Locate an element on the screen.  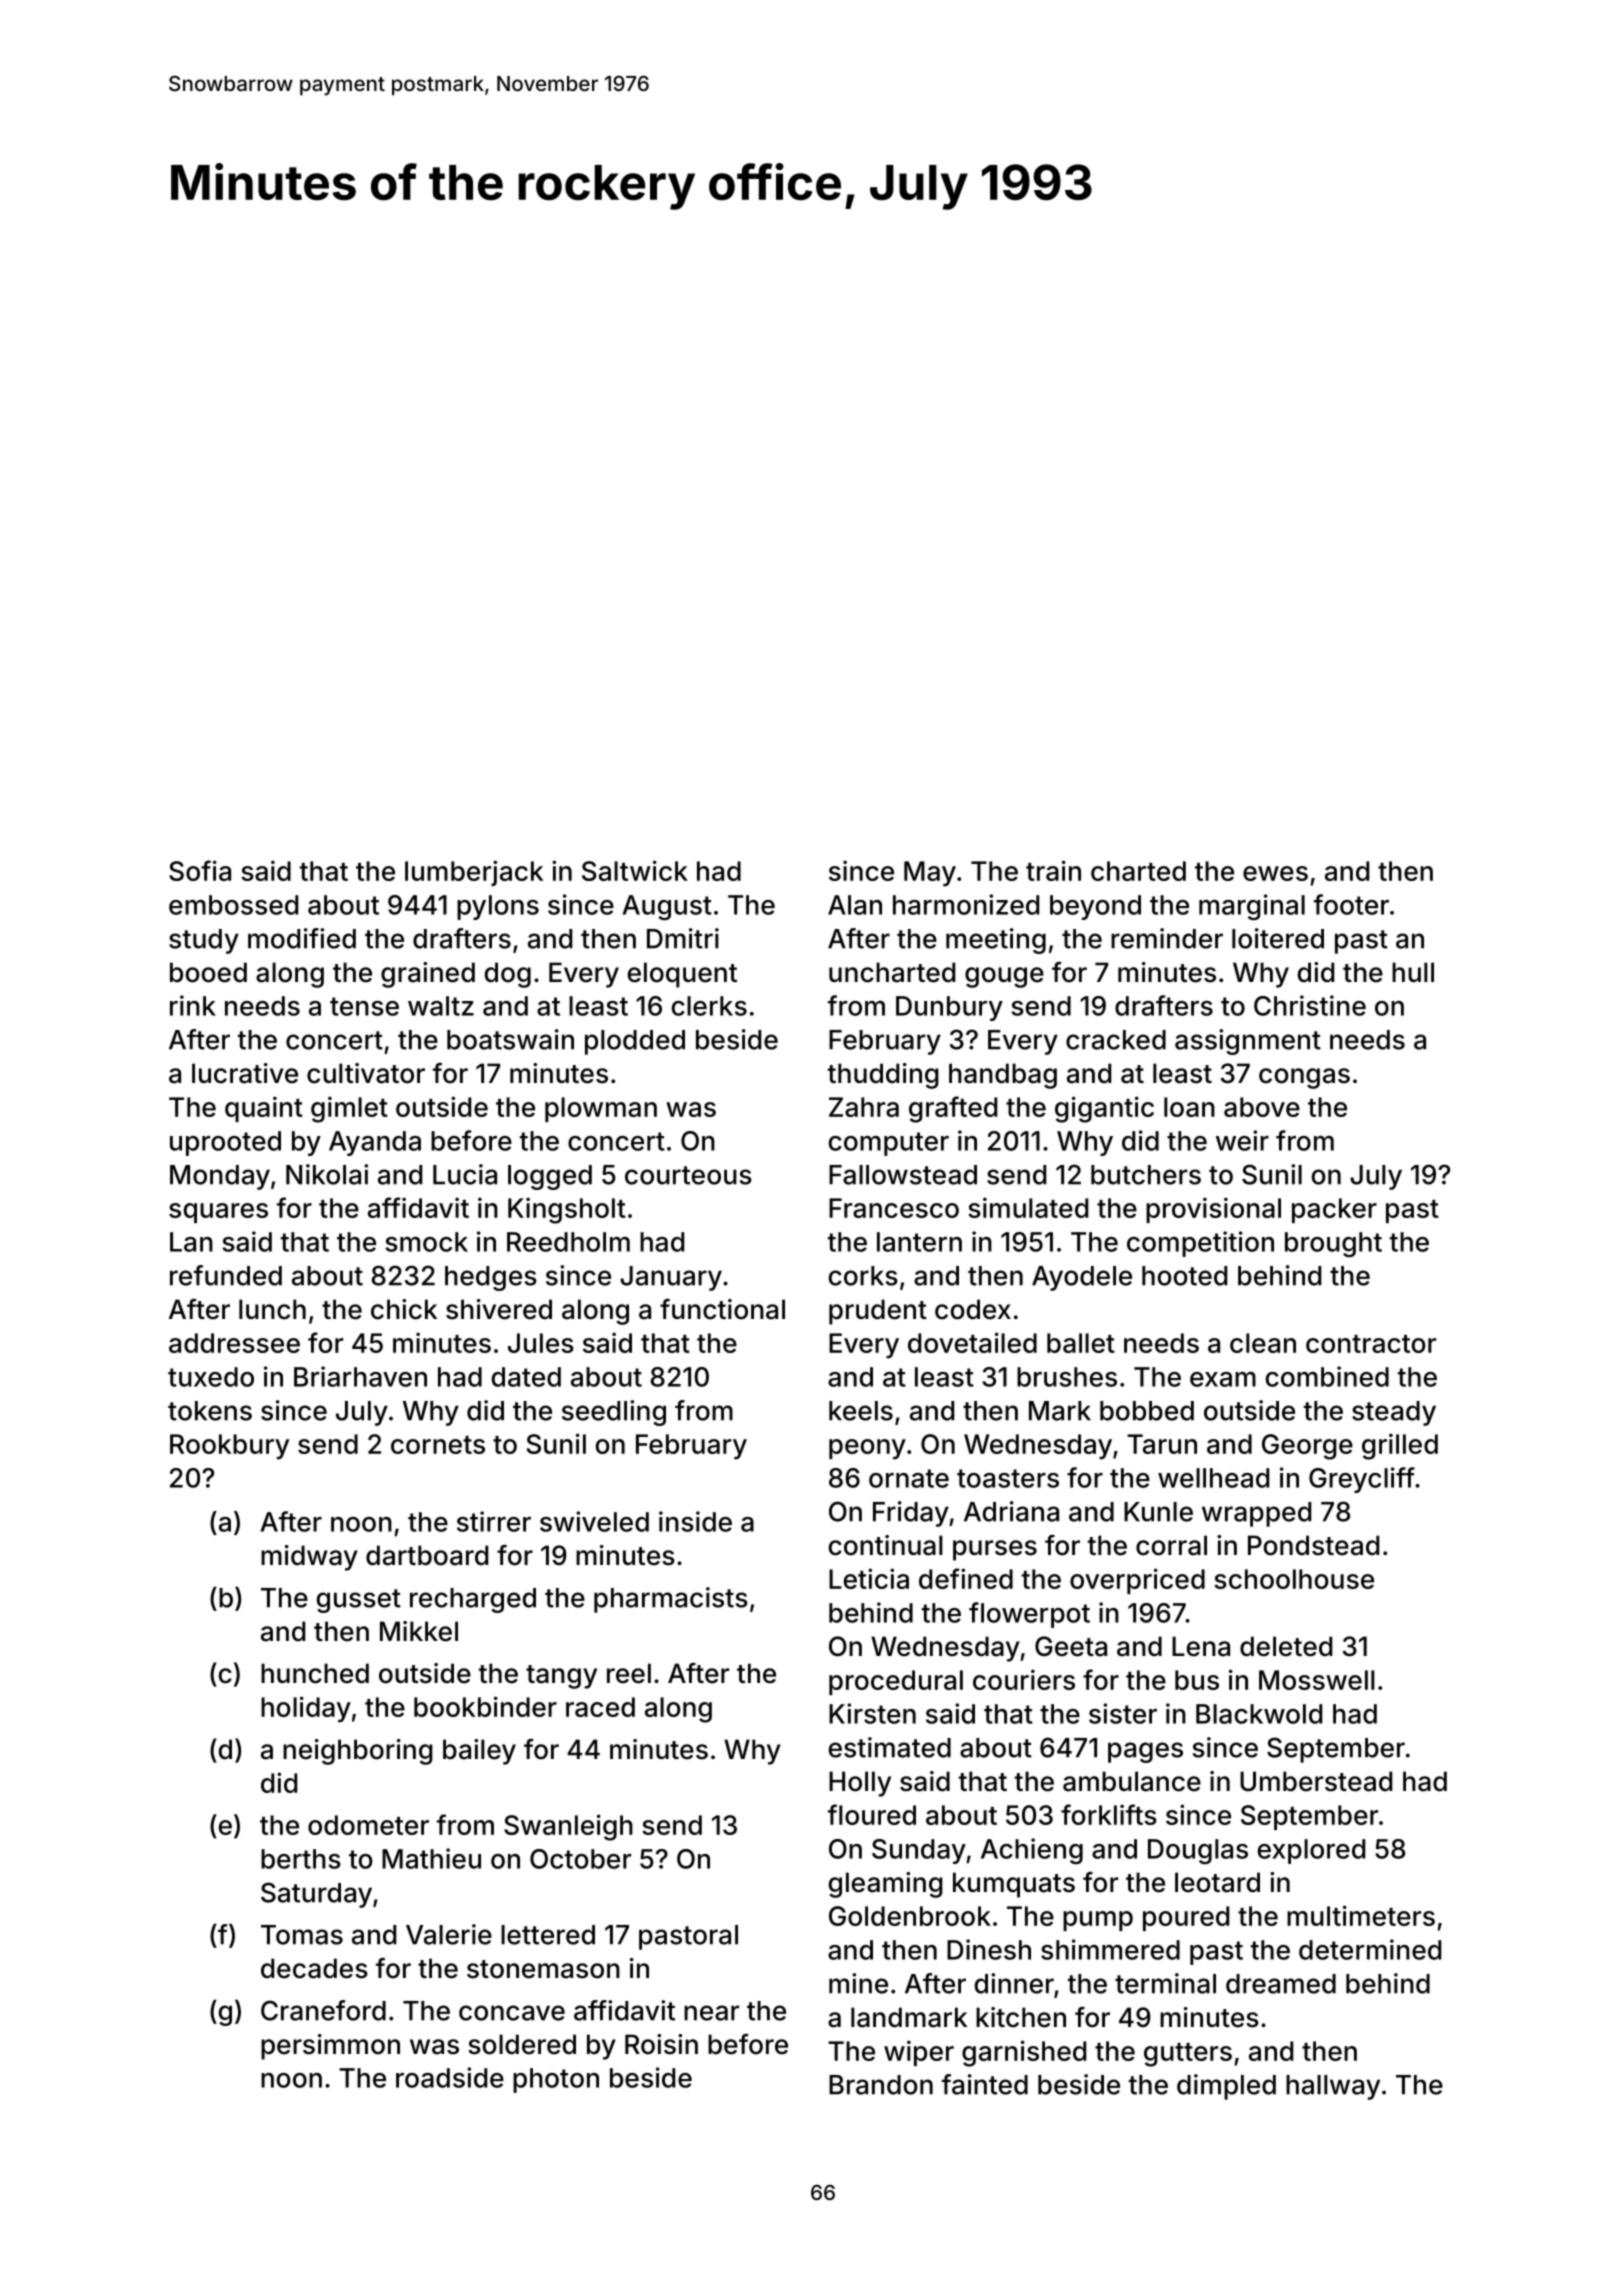
Swanleigh is located at coordinates (568, 1827).
